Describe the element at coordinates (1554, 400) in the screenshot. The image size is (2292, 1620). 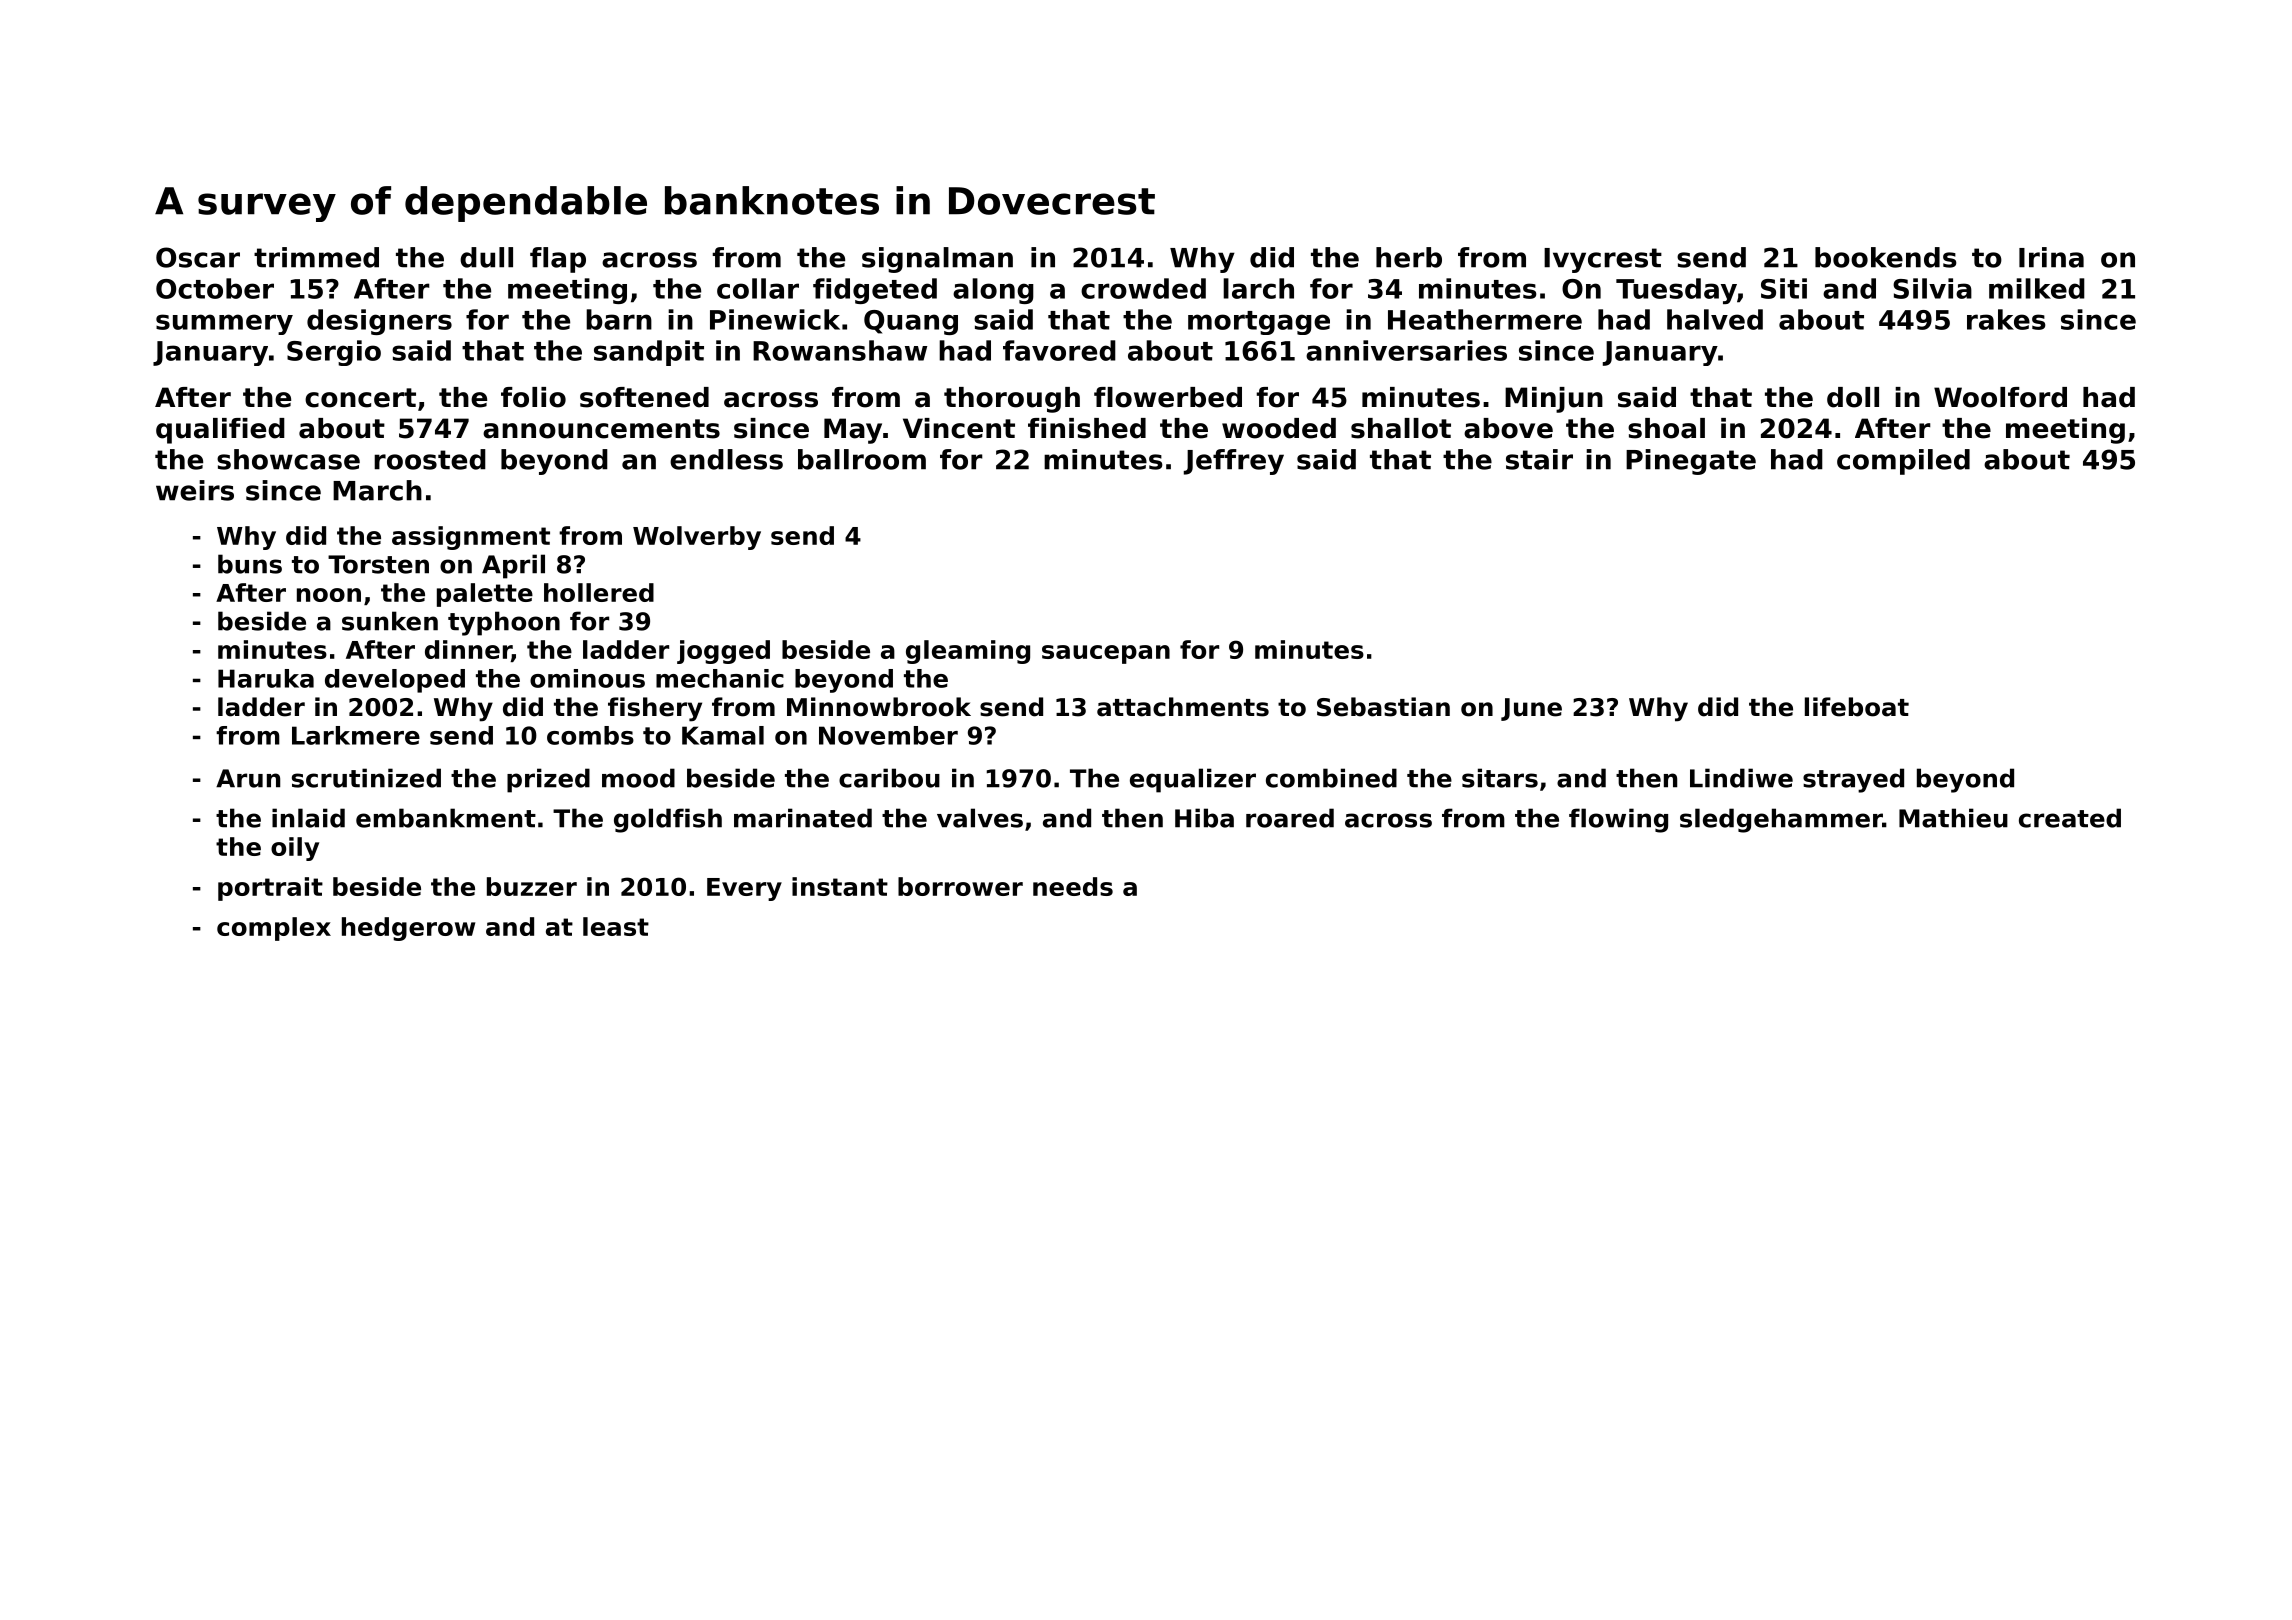
I see `Minjun` at that location.
